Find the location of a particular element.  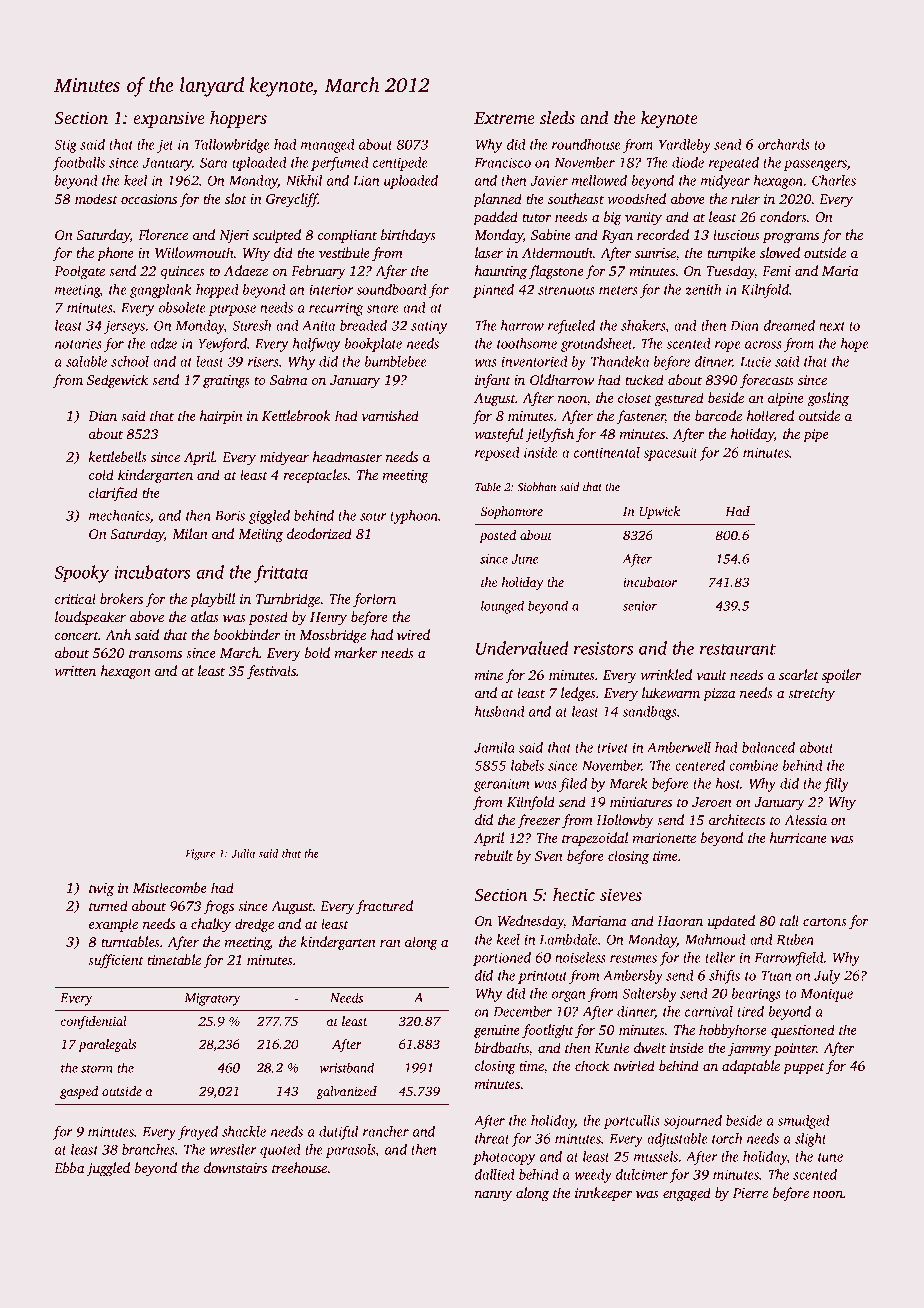

slot is located at coordinates (236, 198).
